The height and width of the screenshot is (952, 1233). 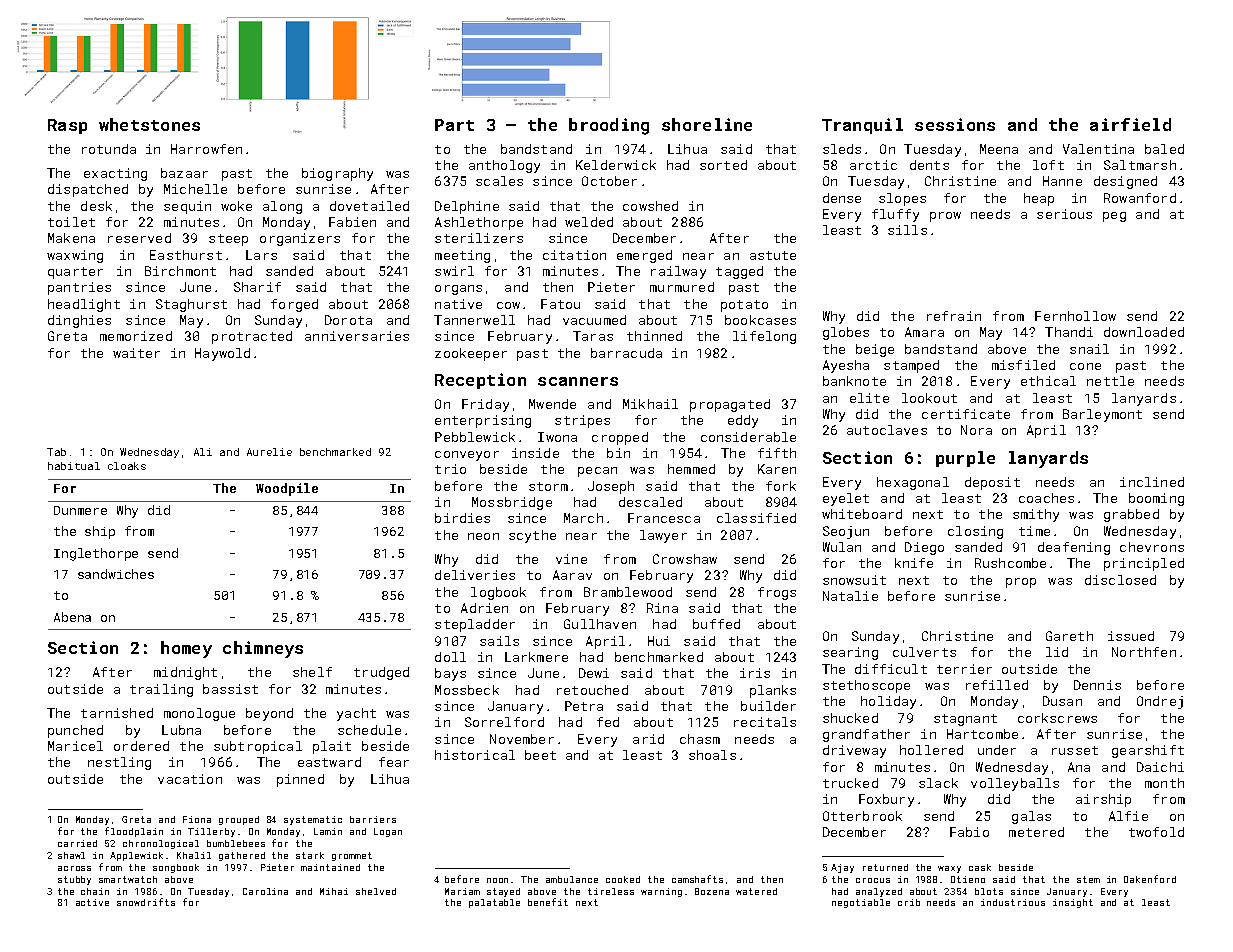 What do you see at coordinates (685, 559) in the screenshot?
I see `Crowshaw` at bounding box center [685, 559].
